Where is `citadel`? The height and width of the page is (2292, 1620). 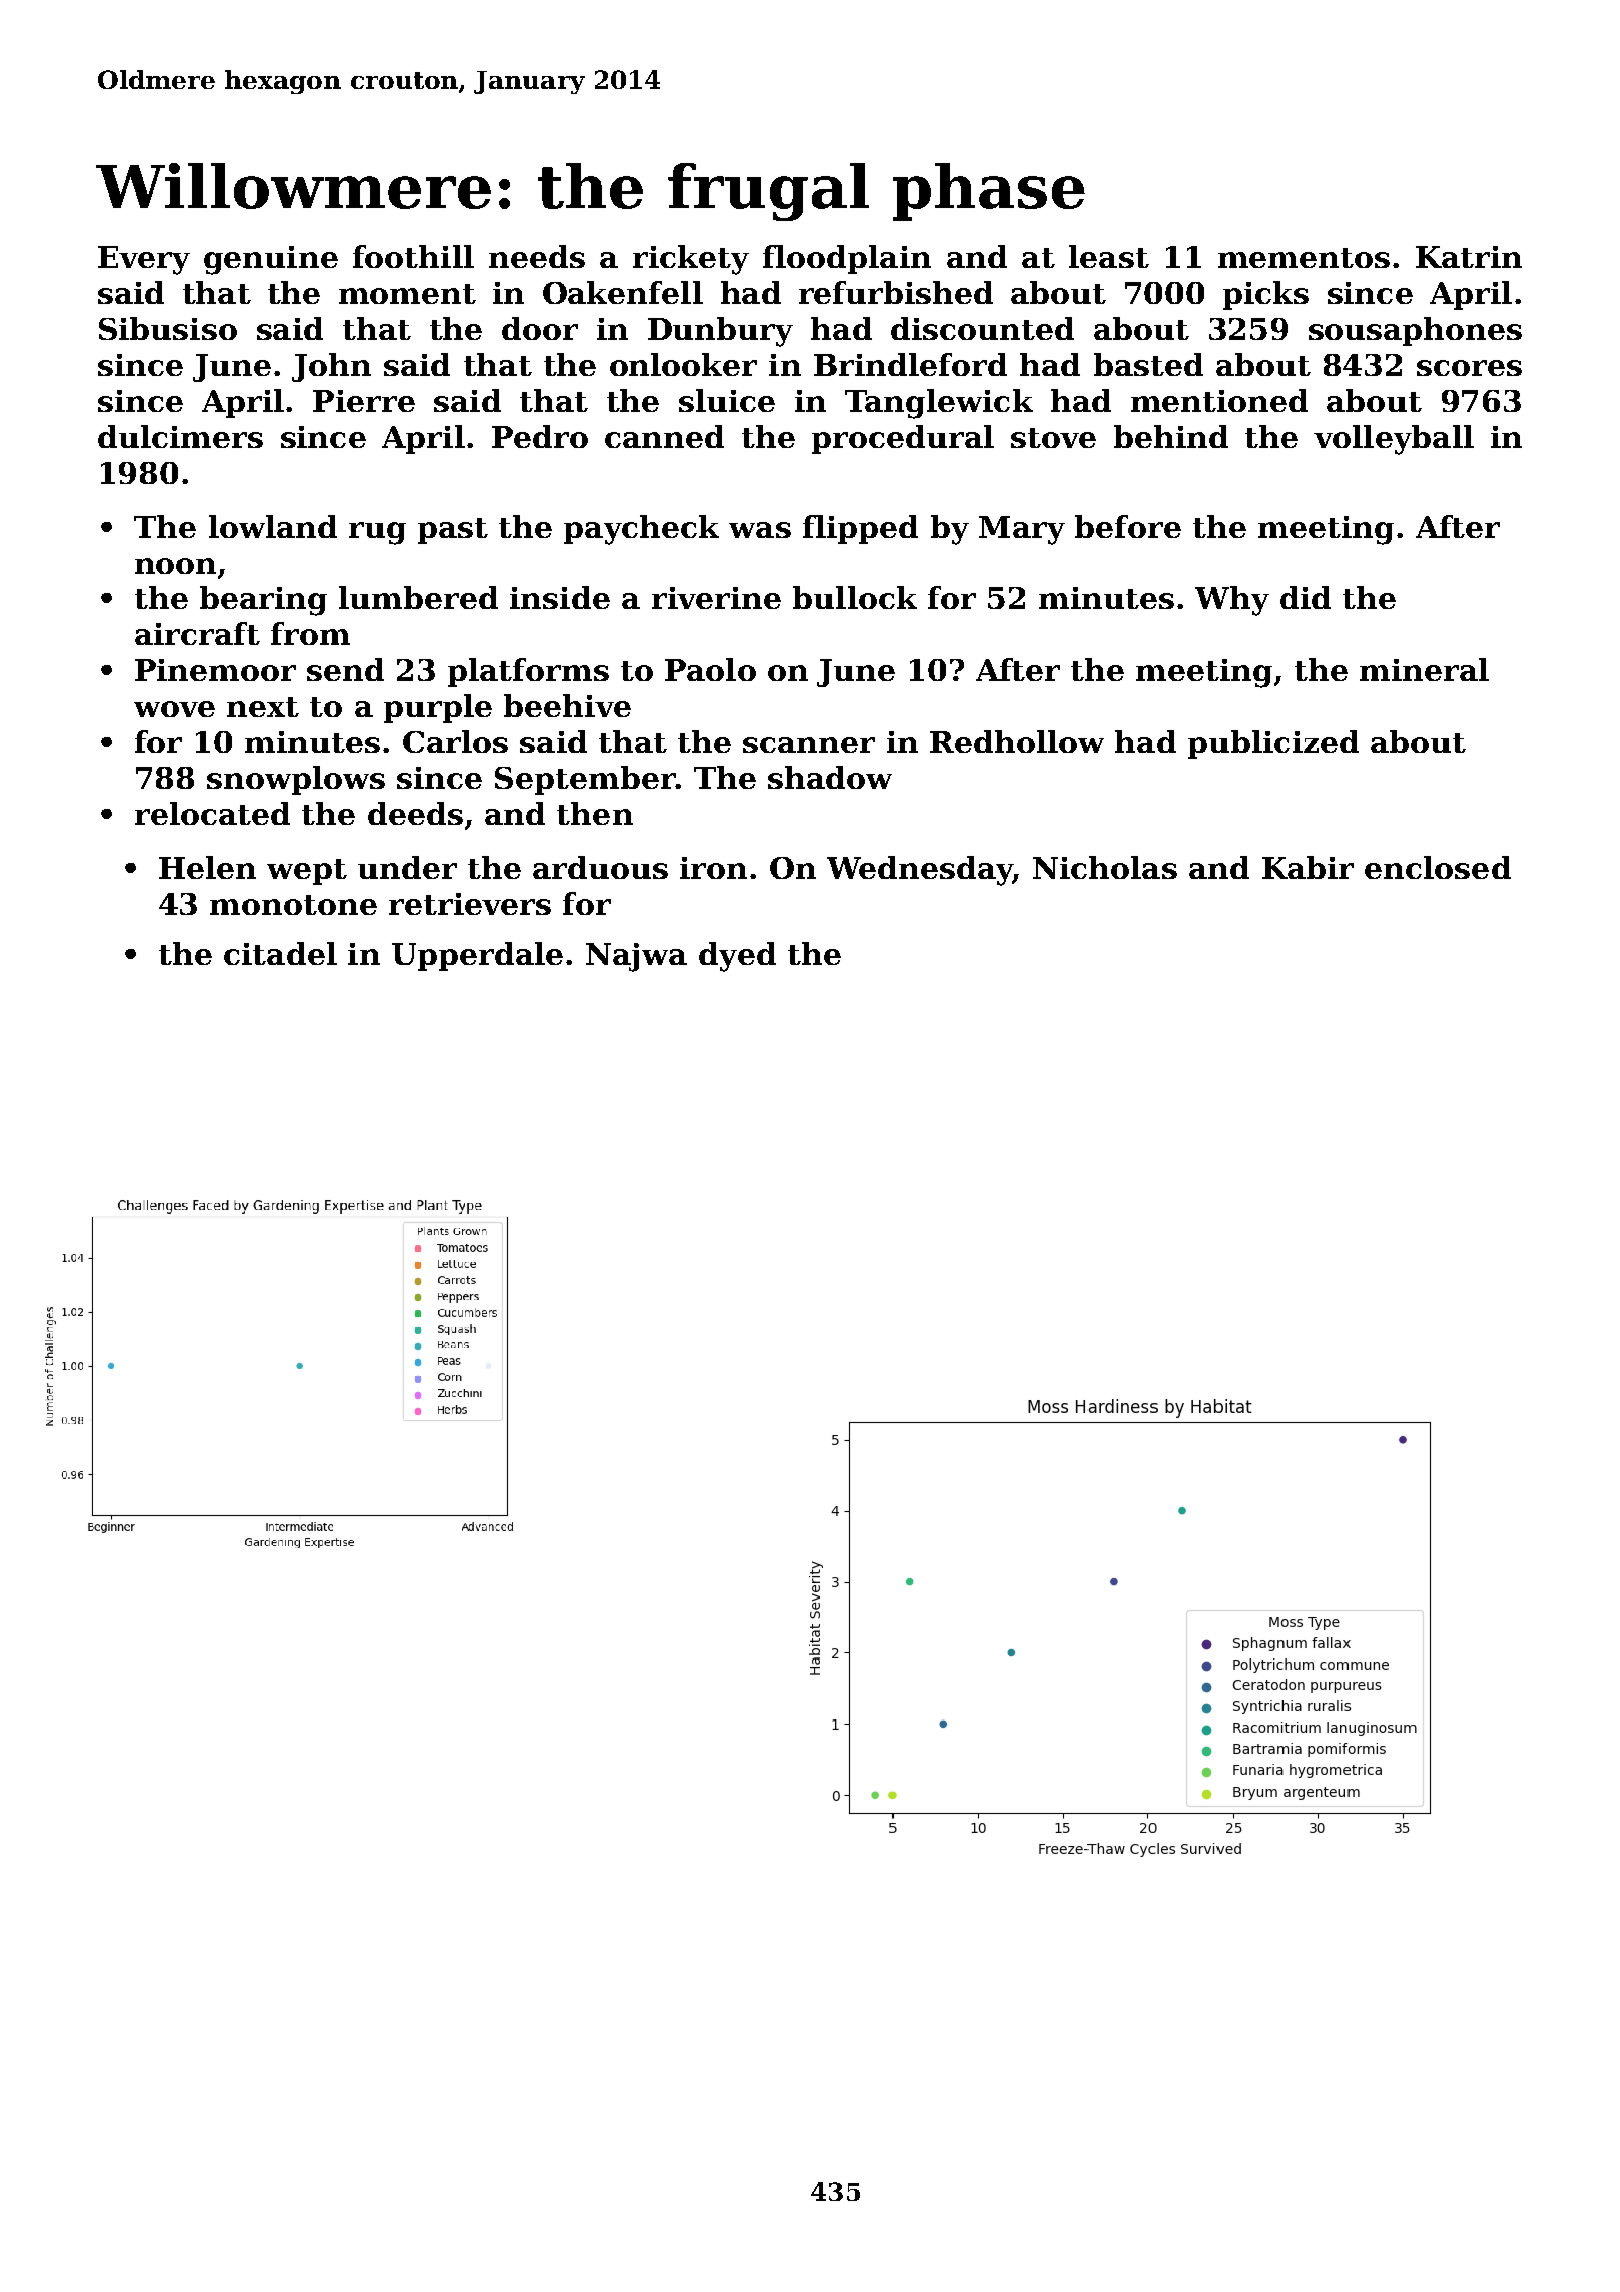
citadel is located at coordinates (280, 953).
